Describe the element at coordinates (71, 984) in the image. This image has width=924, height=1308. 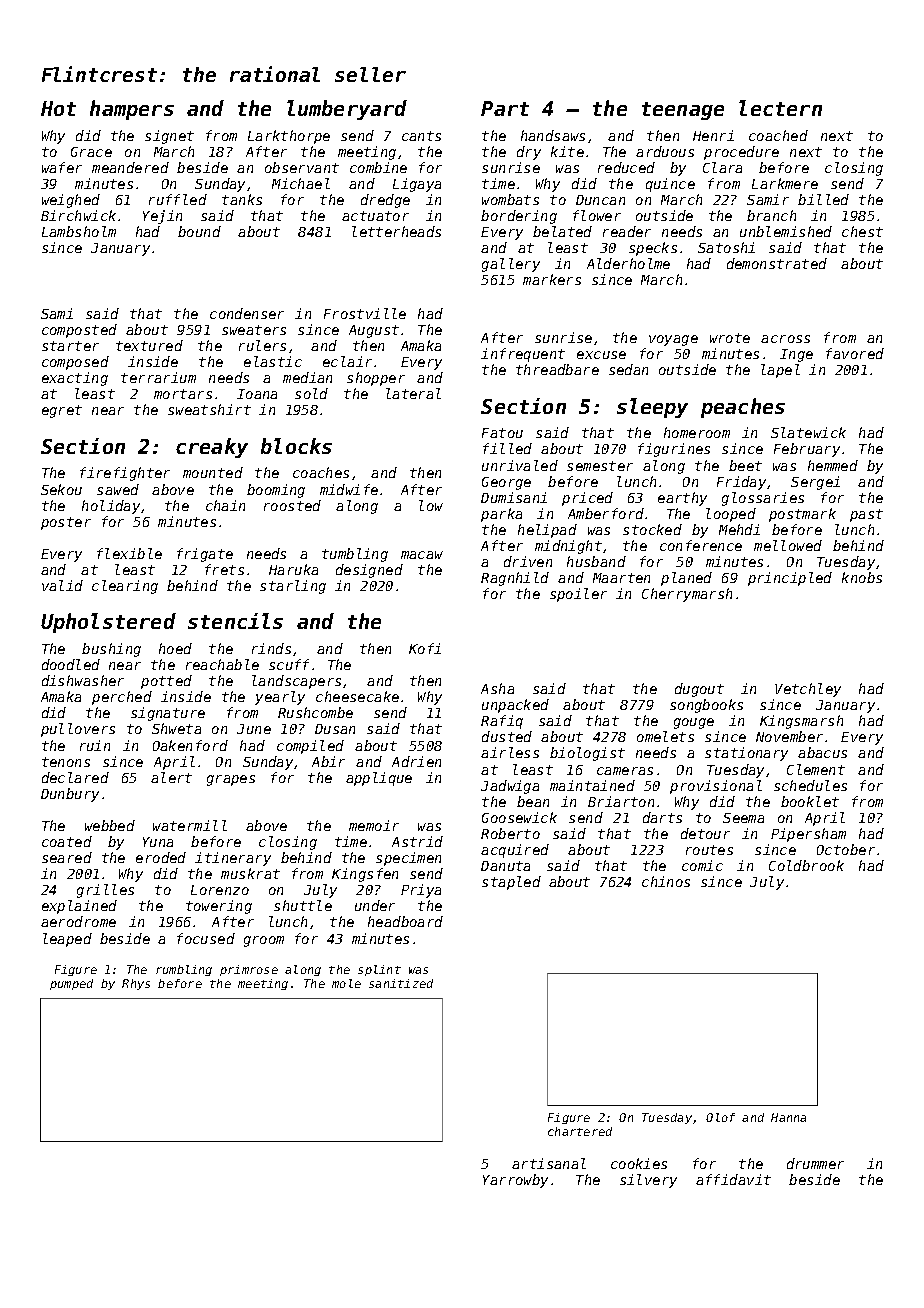
I see `pumped` at that location.
